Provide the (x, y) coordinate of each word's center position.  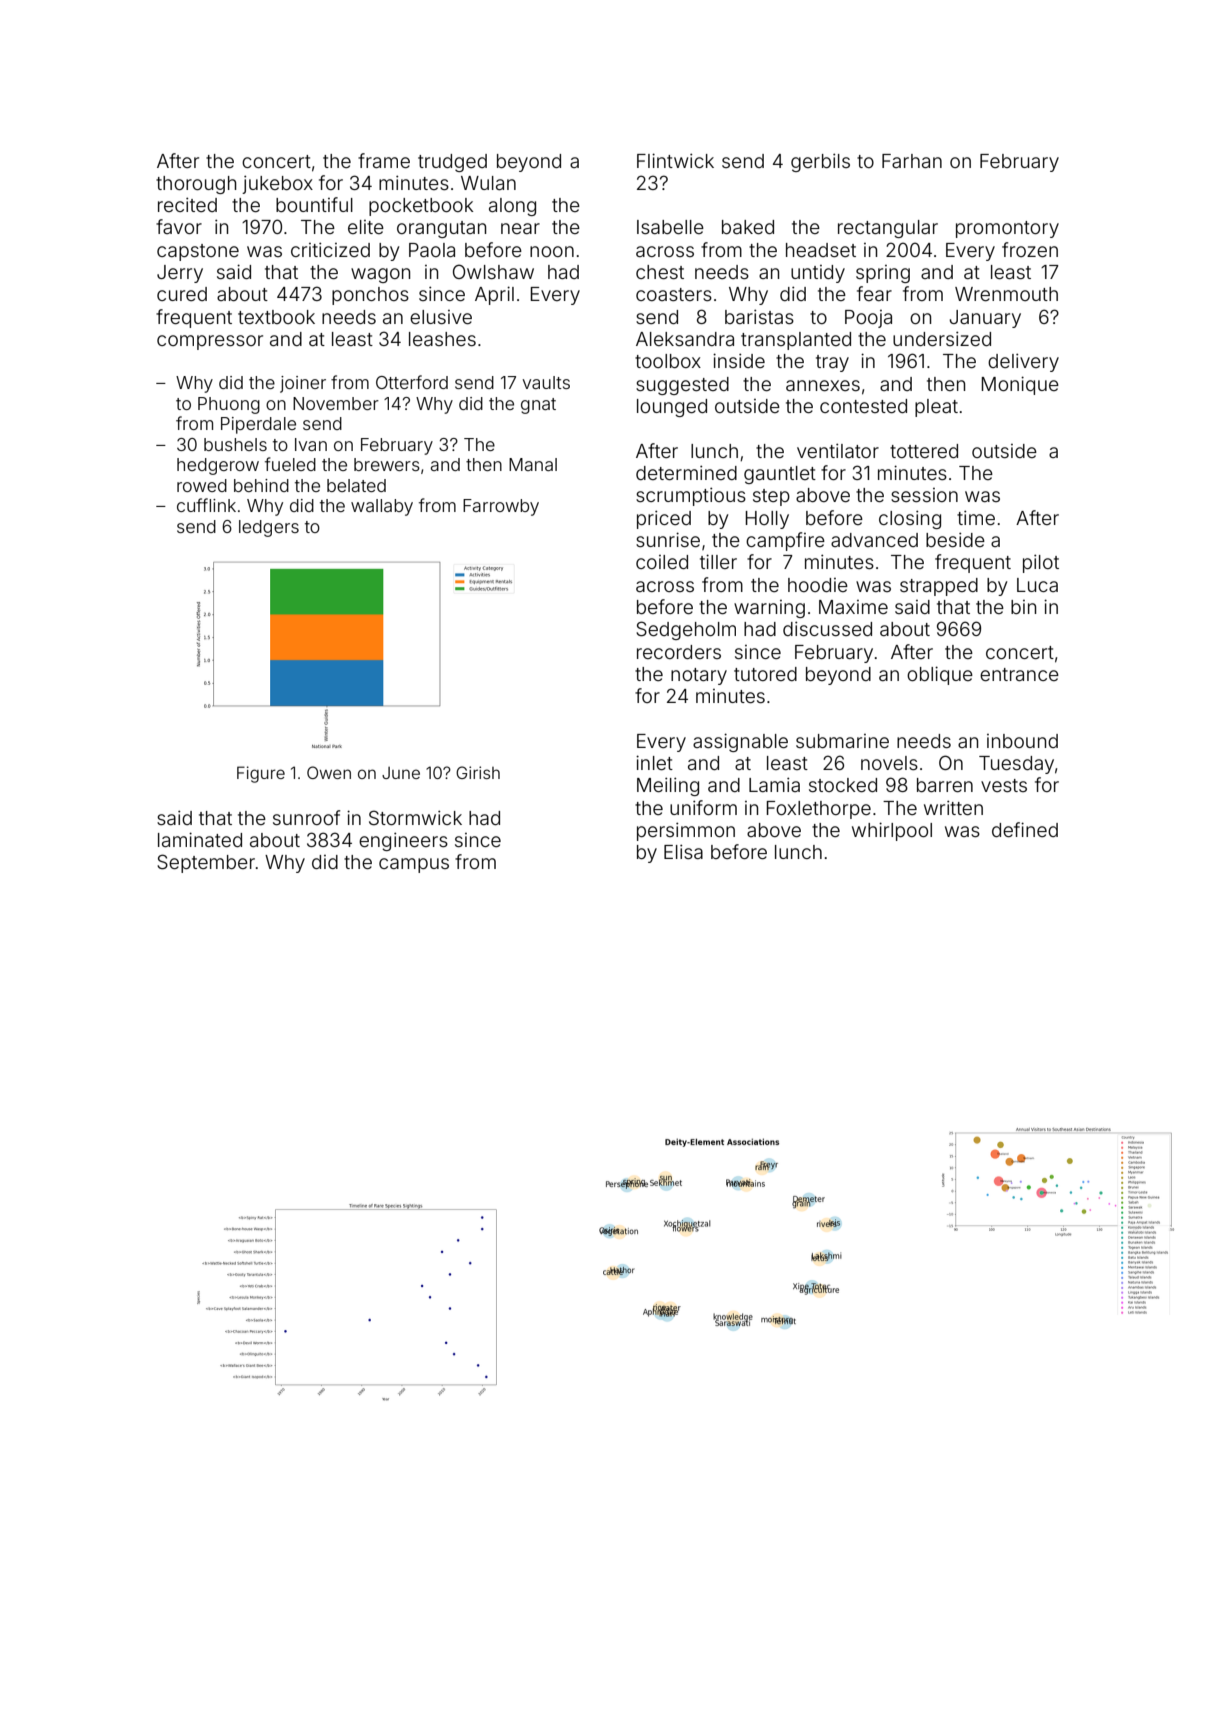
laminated (200, 839)
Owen (329, 772)
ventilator (838, 450)
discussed (827, 628)
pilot (1041, 563)
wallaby (382, 507)
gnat (538, 406)
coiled (662, 562)
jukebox (277, 184)
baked (748, 227)
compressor (210, 342)
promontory (1007, 229)
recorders (679, 652)
